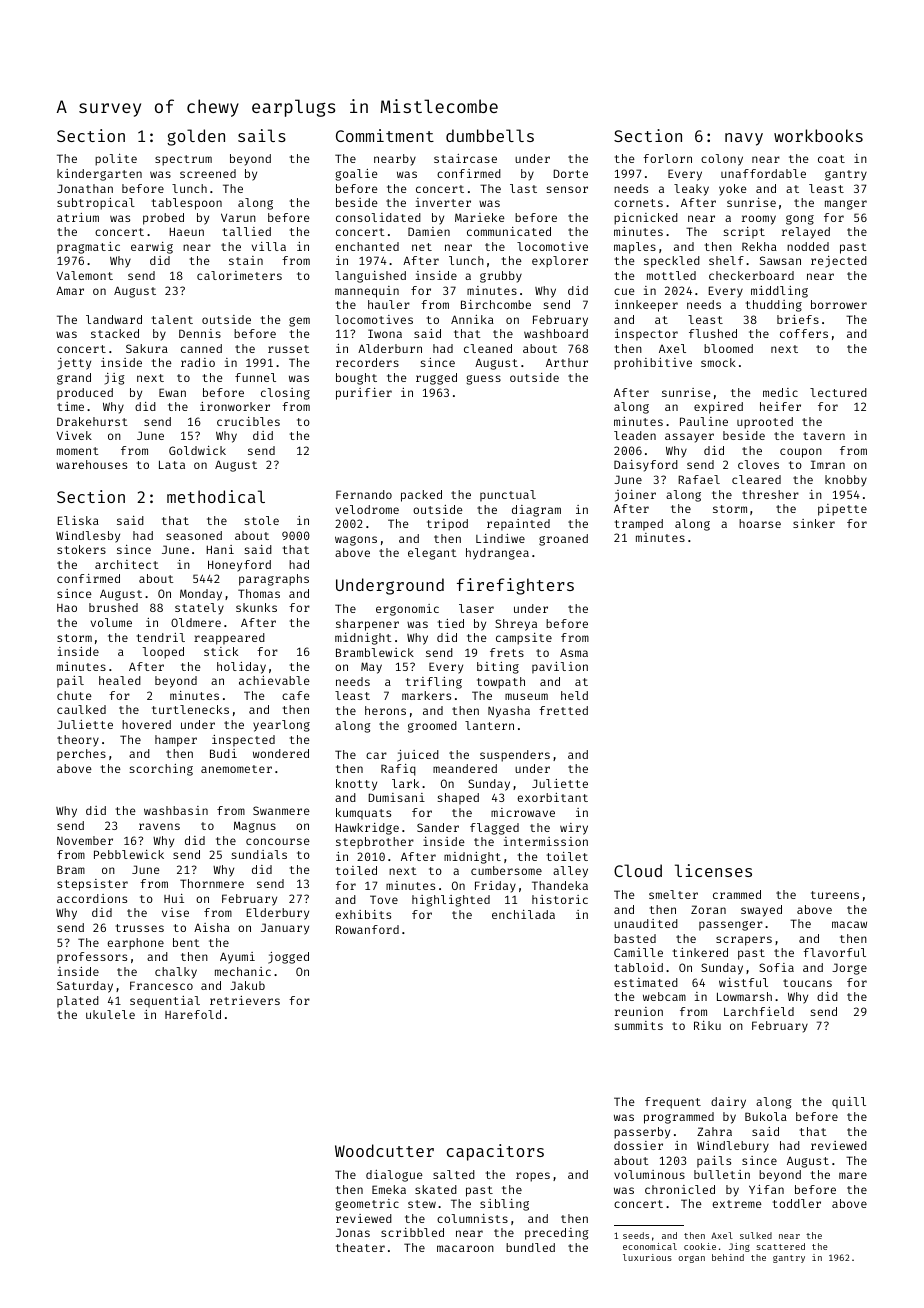 The height and width of the page is (1308, 924). I want to click on Eliska, so click(78, 520).
